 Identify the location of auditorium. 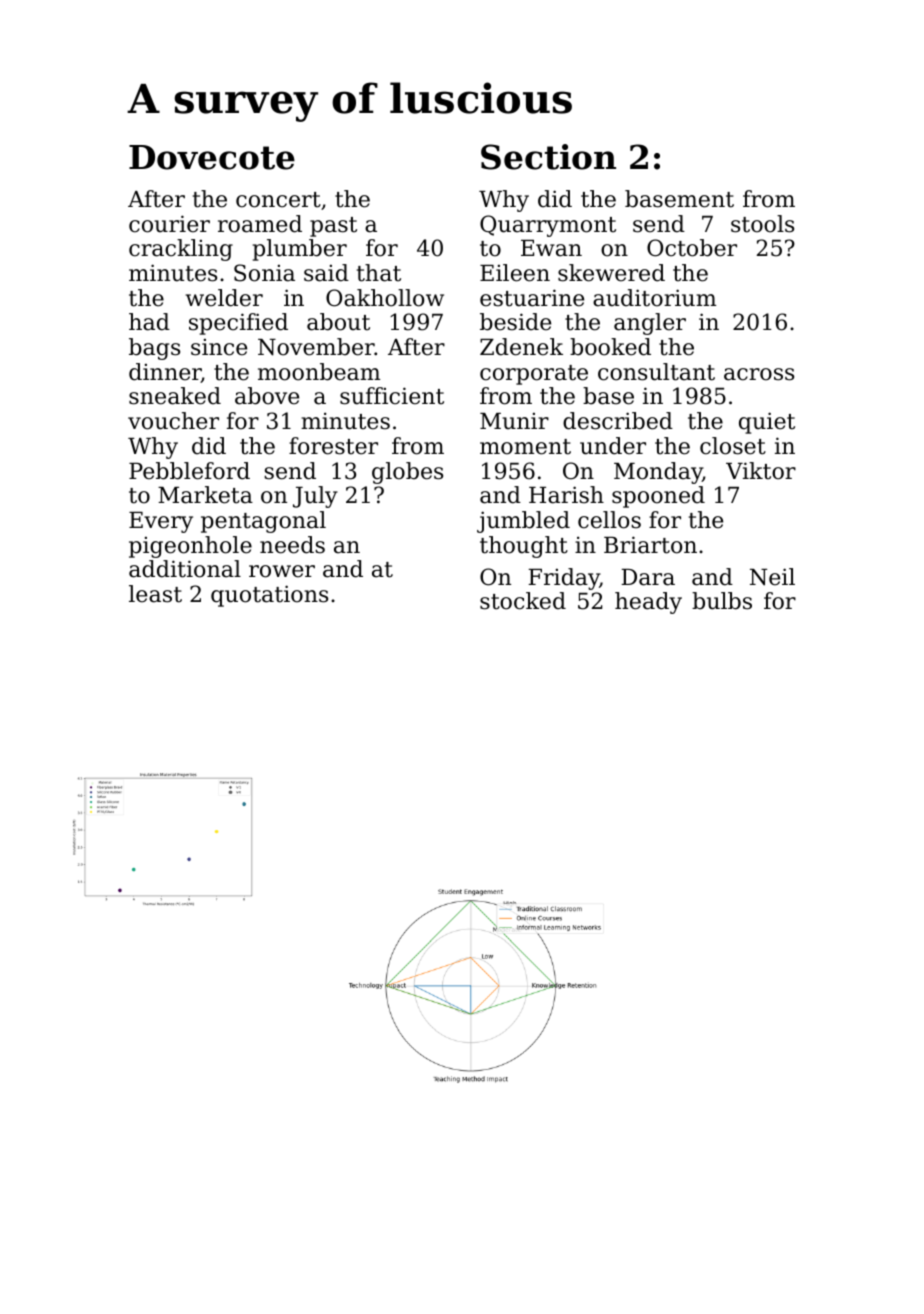
(654, 298).
